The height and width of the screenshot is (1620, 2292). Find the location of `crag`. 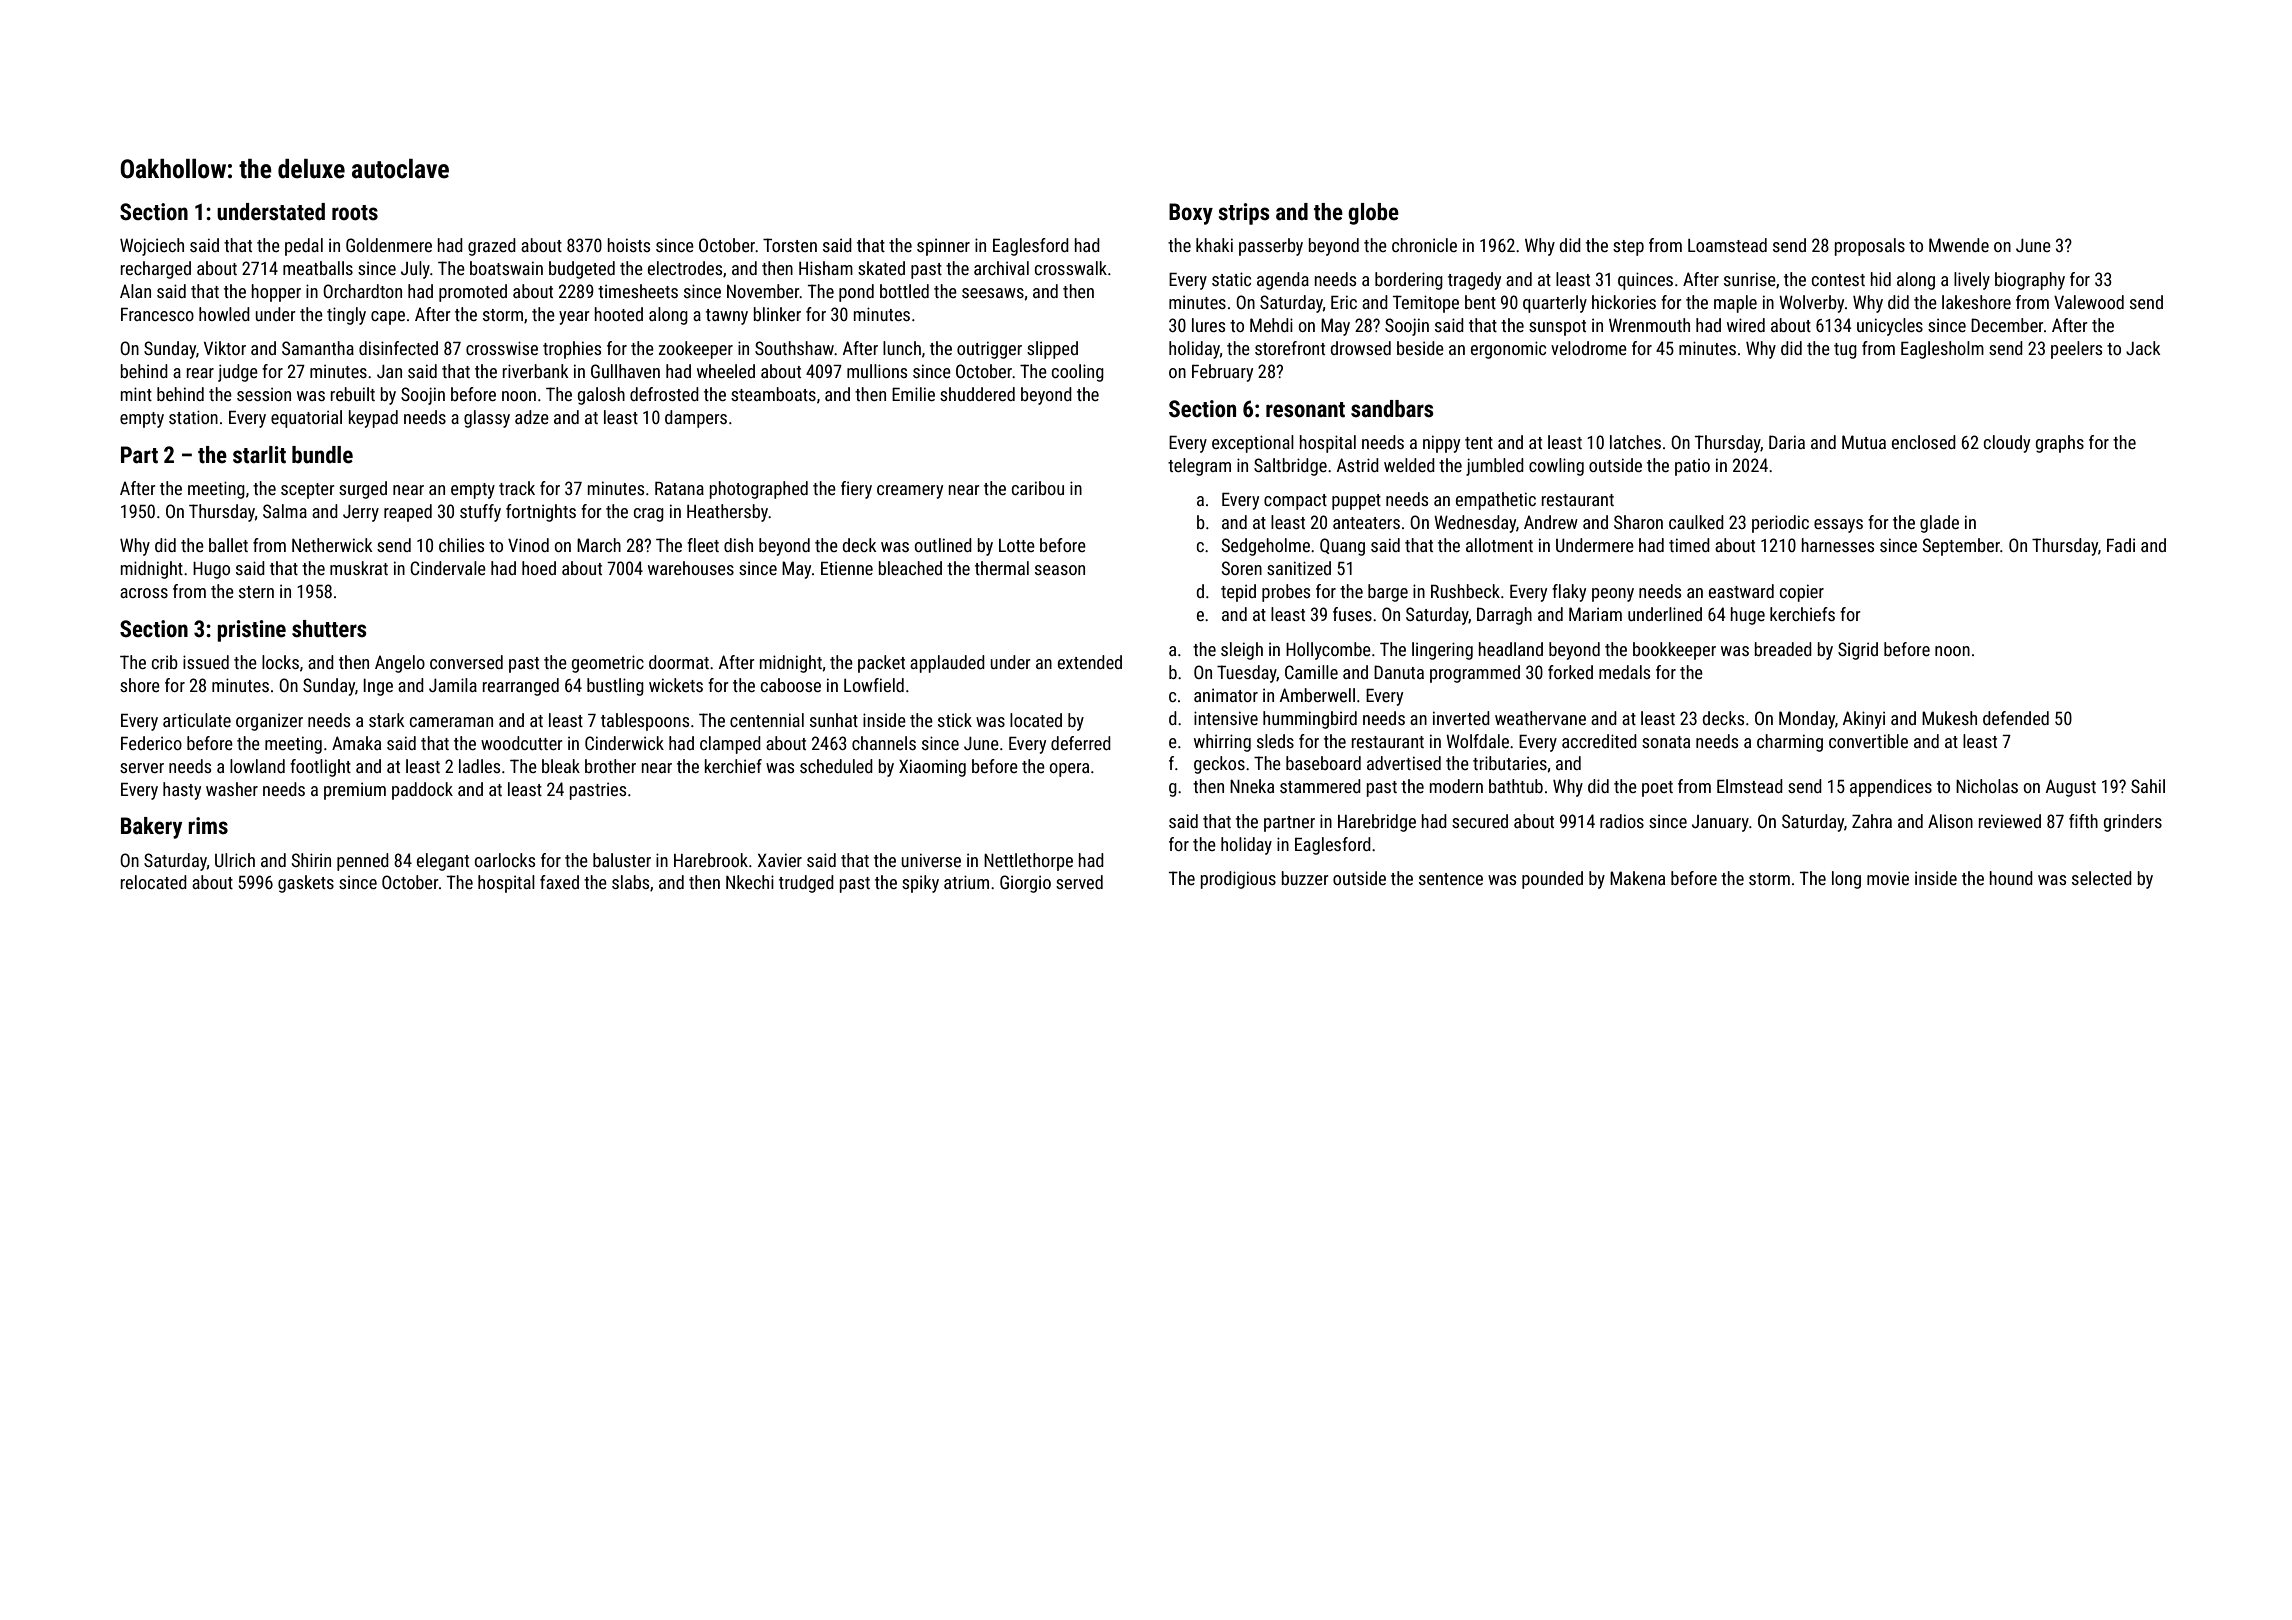

crag is located at coordinates (649, 515).
